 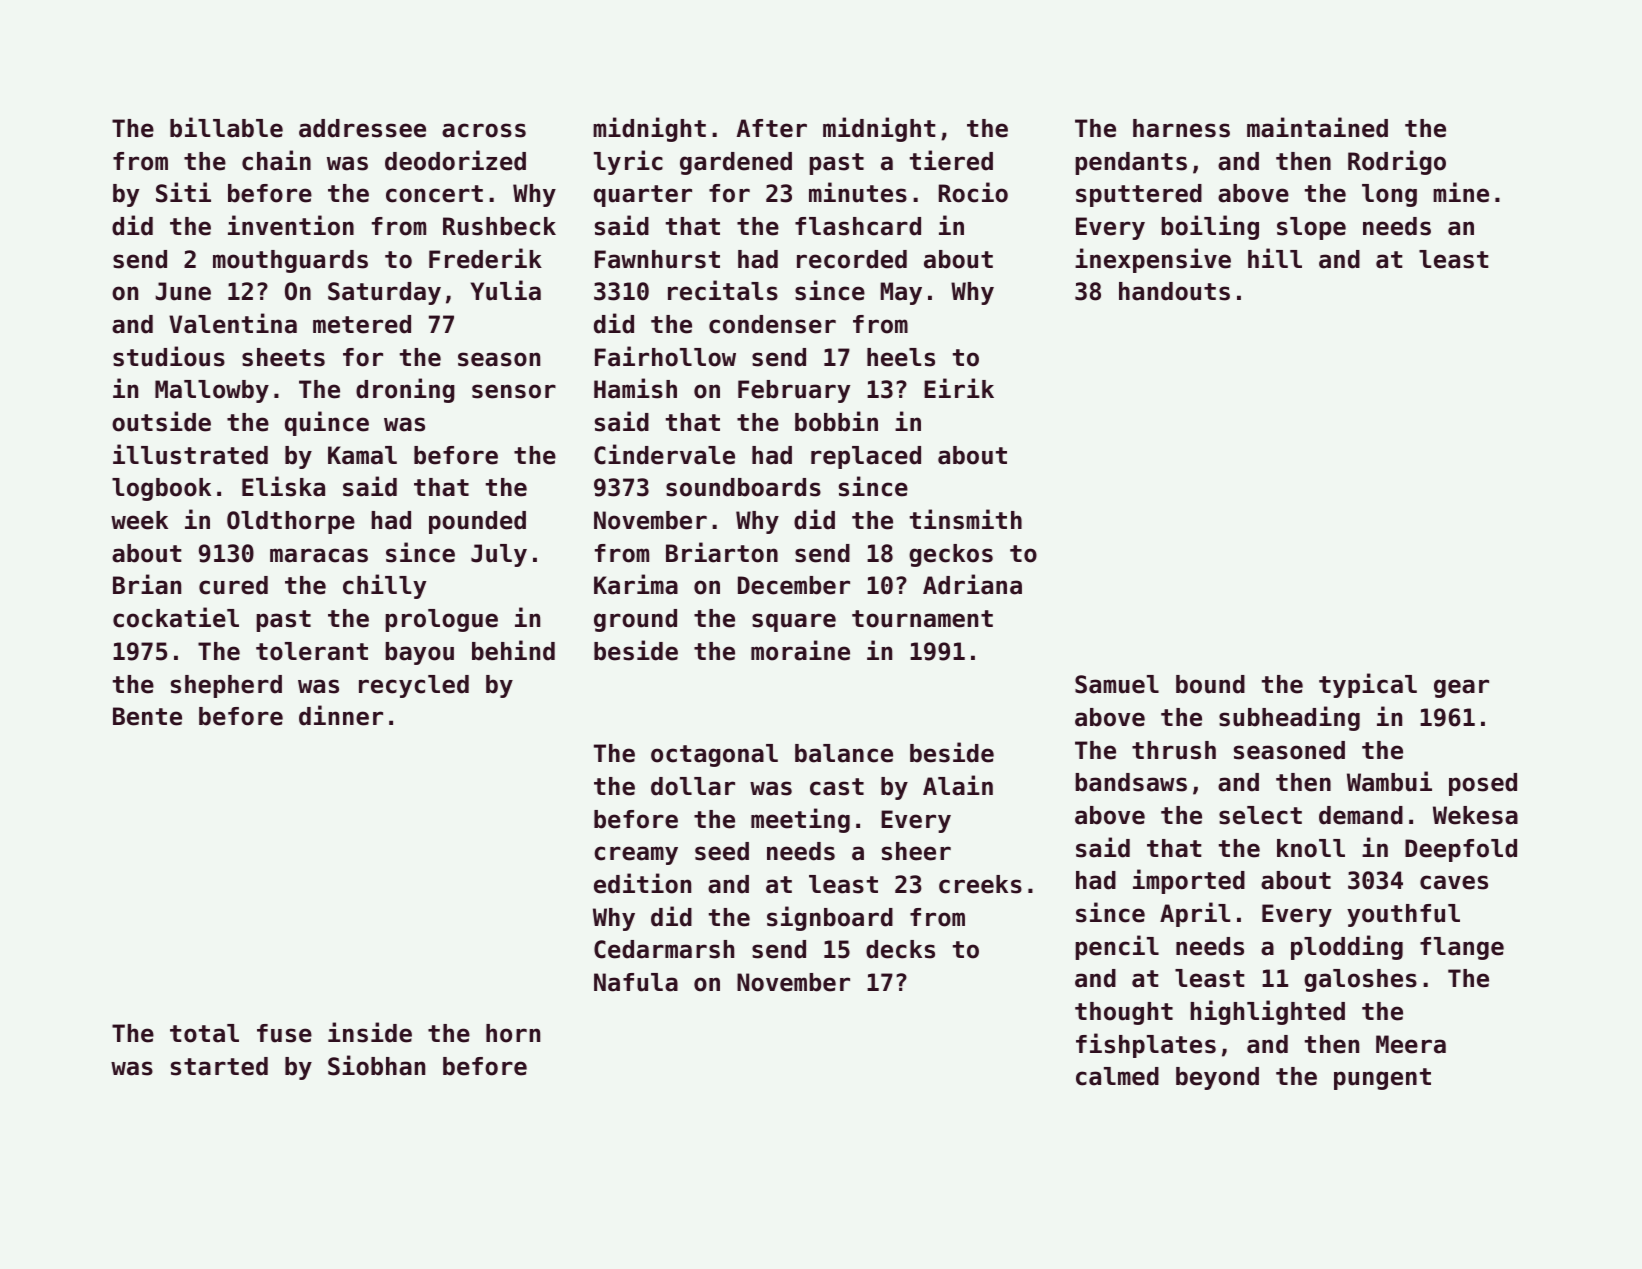 What do you see at coordinates (972, 584) in the screenshot?
I see `Adriana` at bounding box center [972, 584].
